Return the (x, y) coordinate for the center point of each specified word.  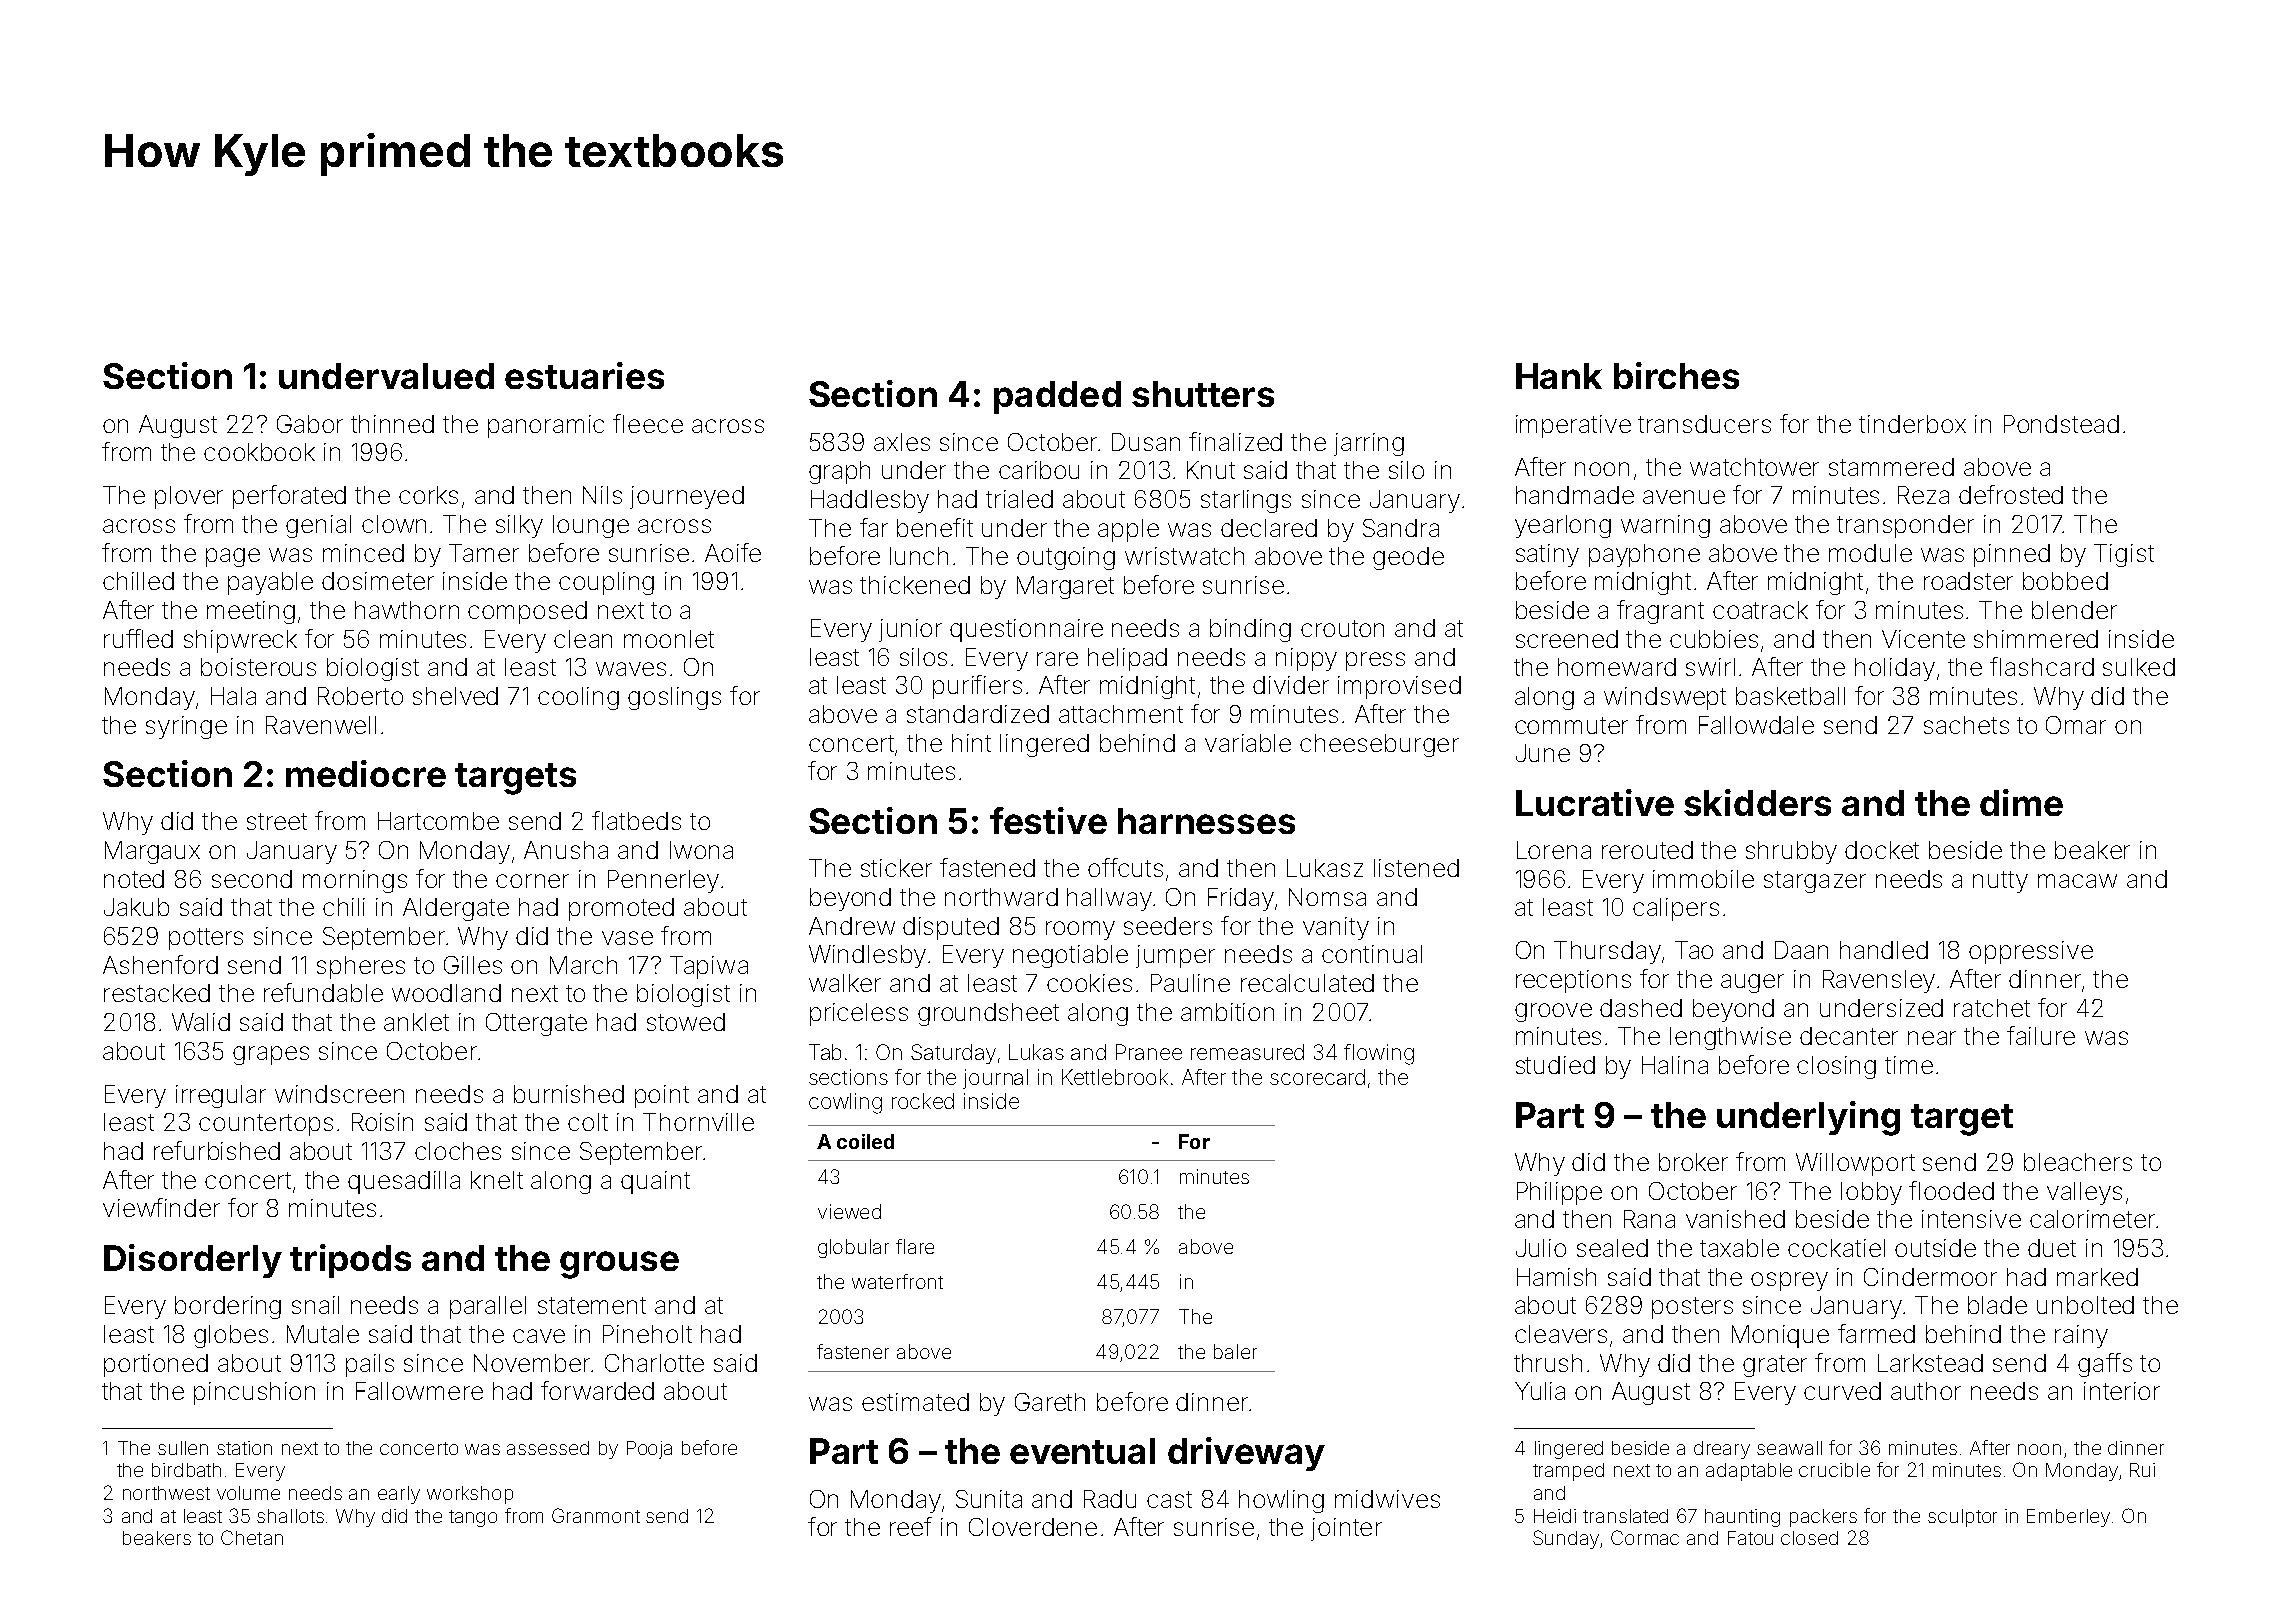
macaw (2077, 881)
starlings (1246, 501)
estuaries (584, 375)
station (244, 1448)
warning (1665, 526)
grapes (271, 1055)
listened (1416, 868)
